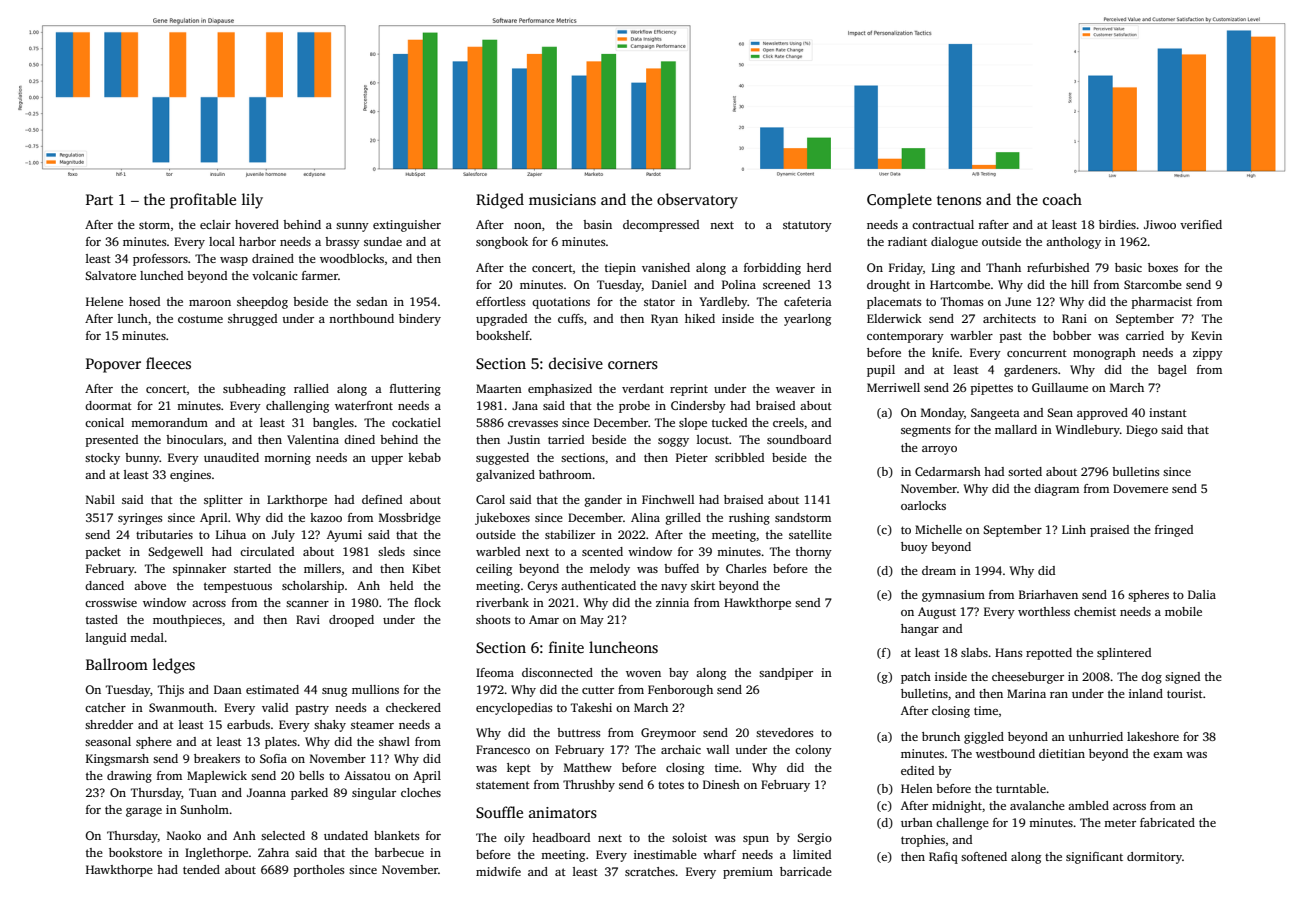 This screenshot has height=924, width=1308. Describe the element at coordinates (1168, 412) in the screenshot. I see `instant` at that location.
